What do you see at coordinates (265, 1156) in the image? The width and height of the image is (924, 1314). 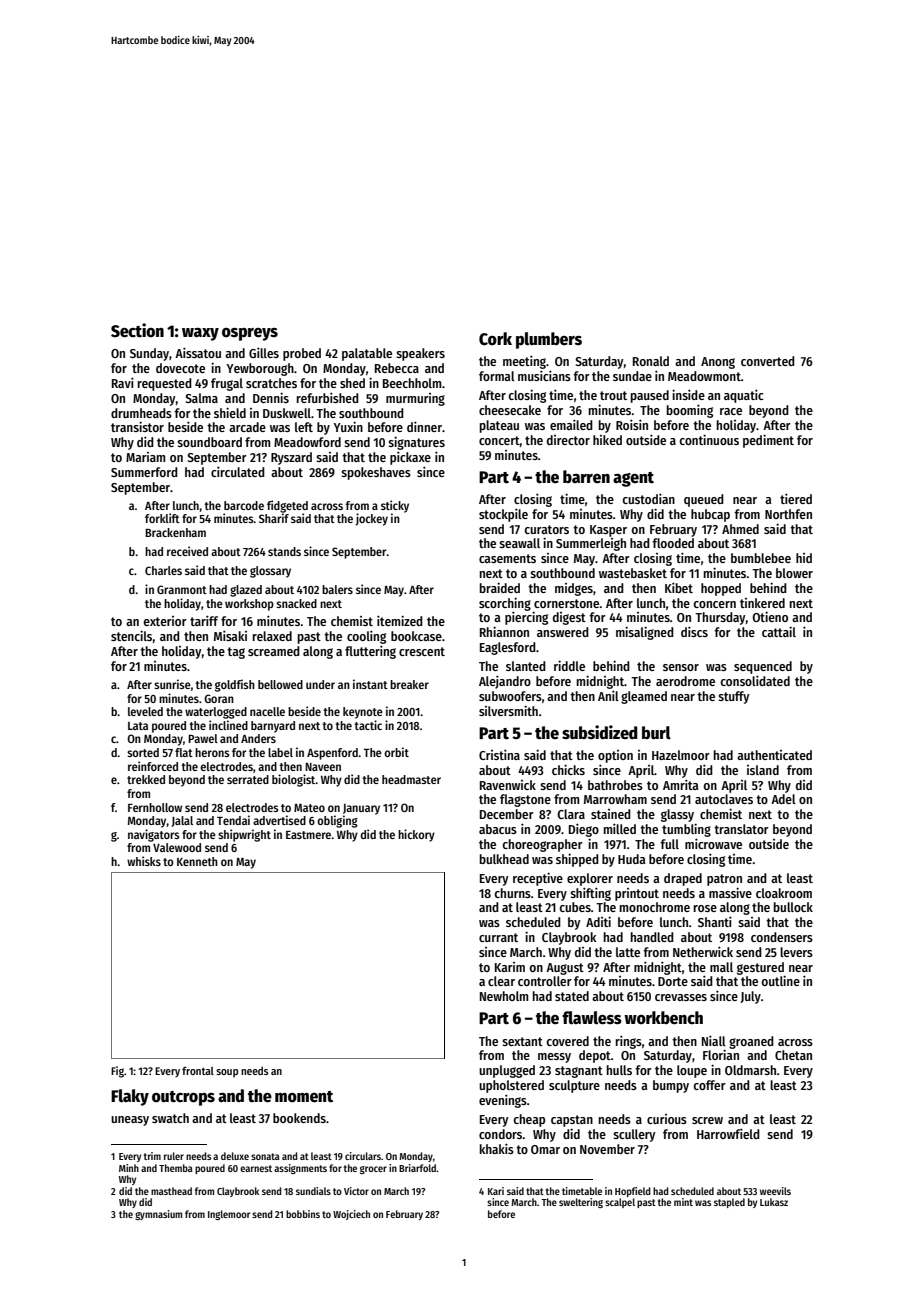 I see `sonata` at bounding box center [265, 1156].
